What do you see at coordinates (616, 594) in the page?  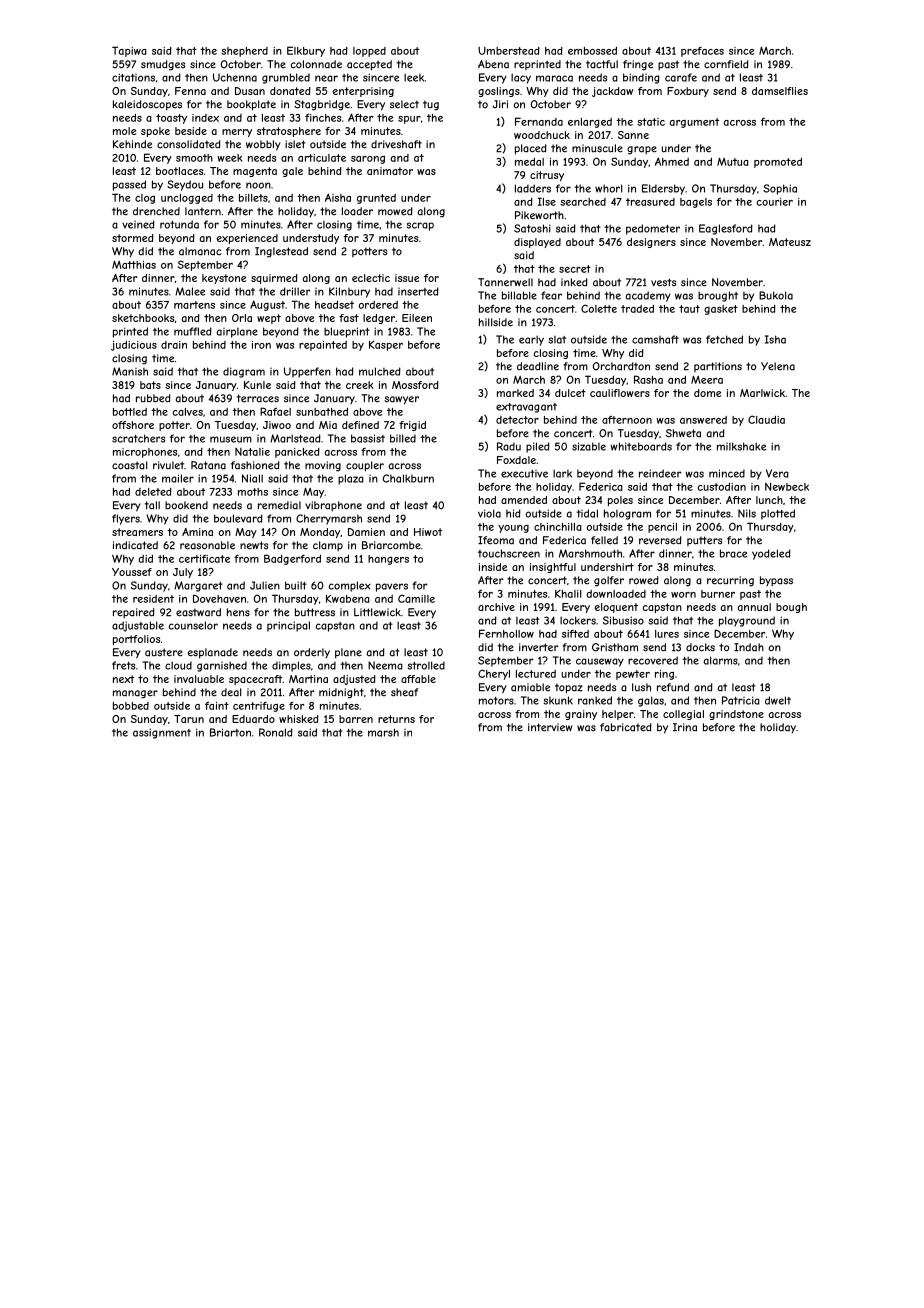 I see `downloaded` at bounding box center [616, 594].
